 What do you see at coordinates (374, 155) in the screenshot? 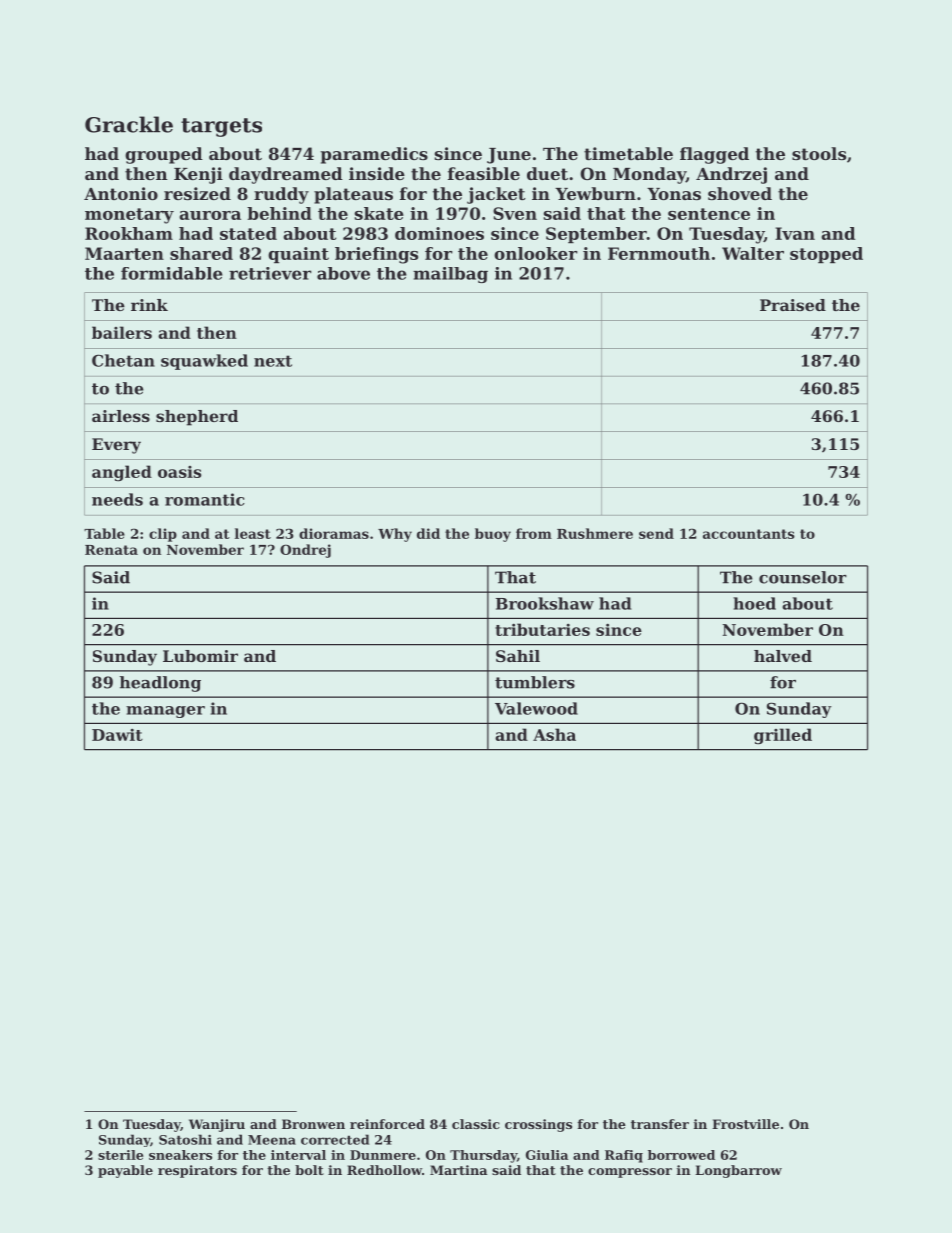
I see `paramedics` at bounding box center [374, 155].
